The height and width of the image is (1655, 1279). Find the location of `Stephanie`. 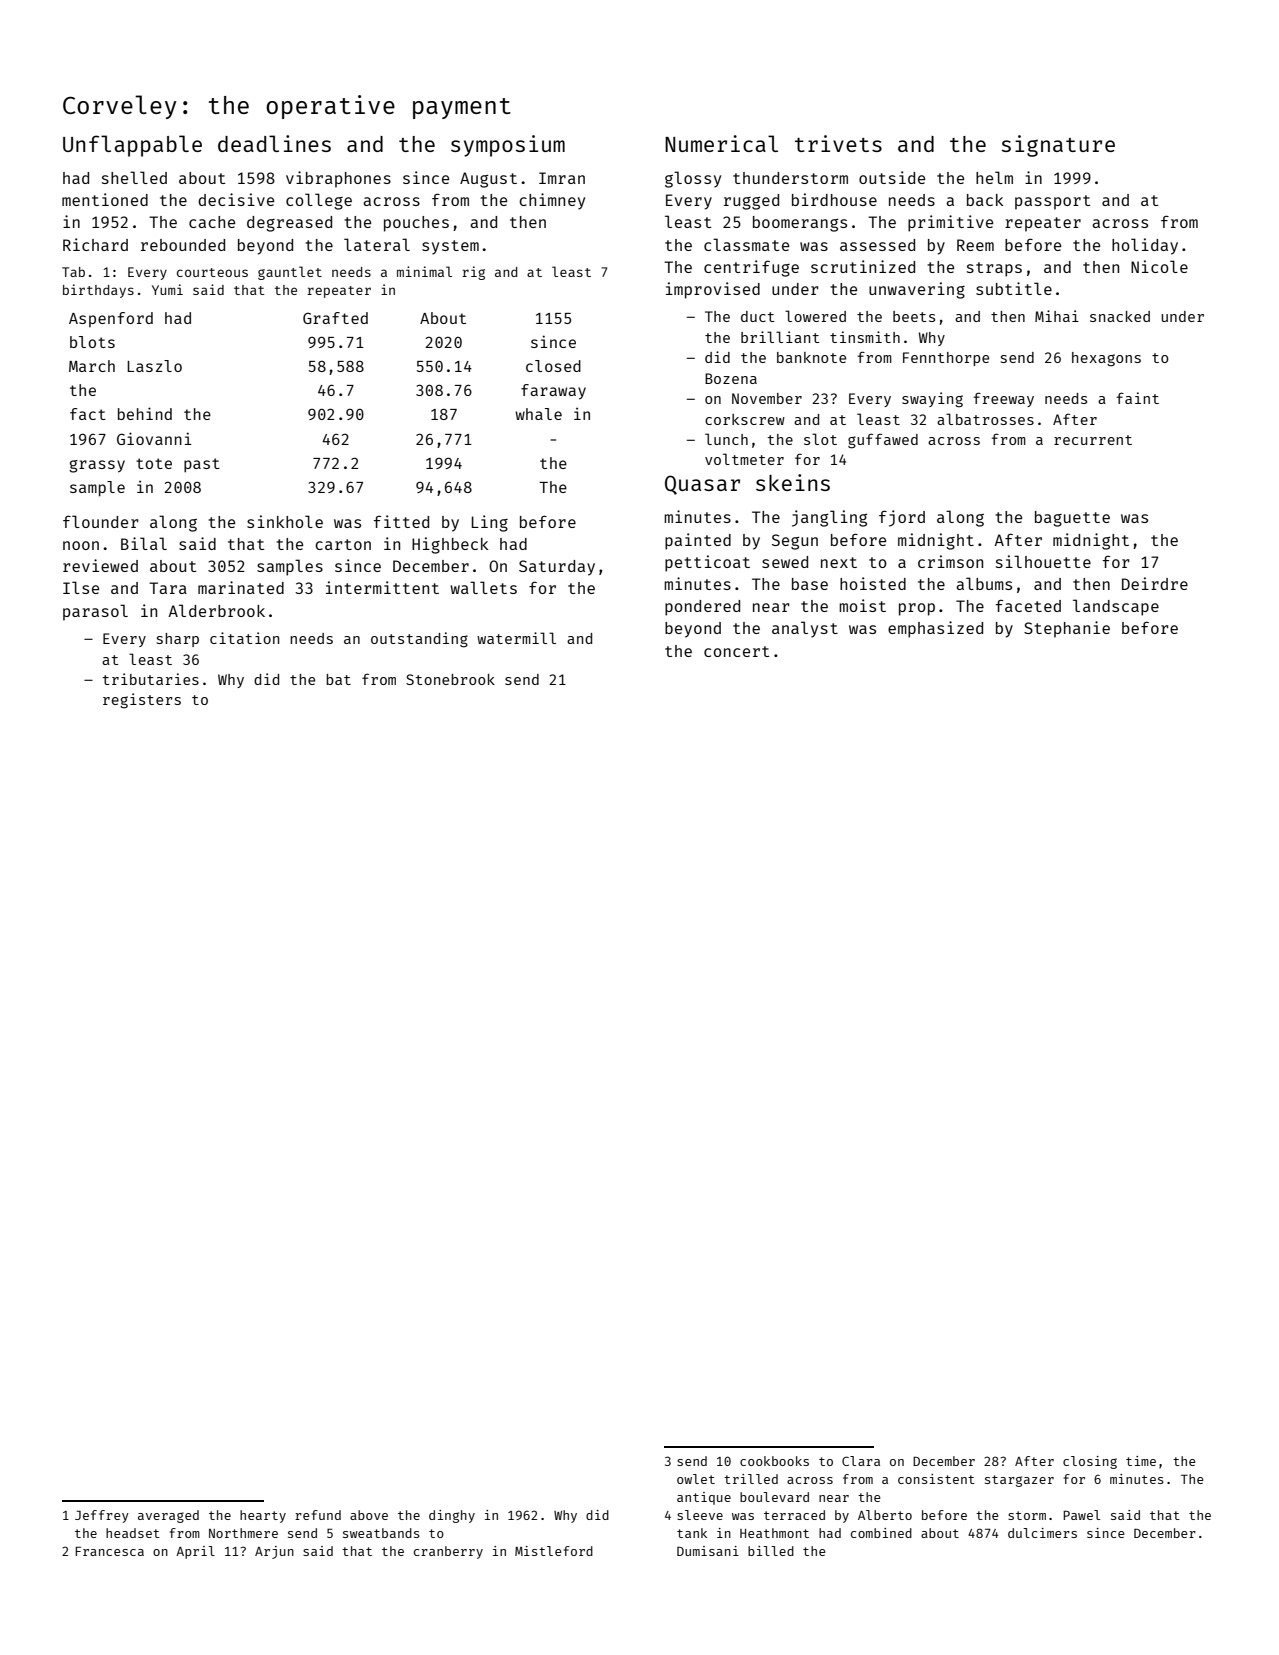

Stephanie is located at coordinates (1067, 629).
